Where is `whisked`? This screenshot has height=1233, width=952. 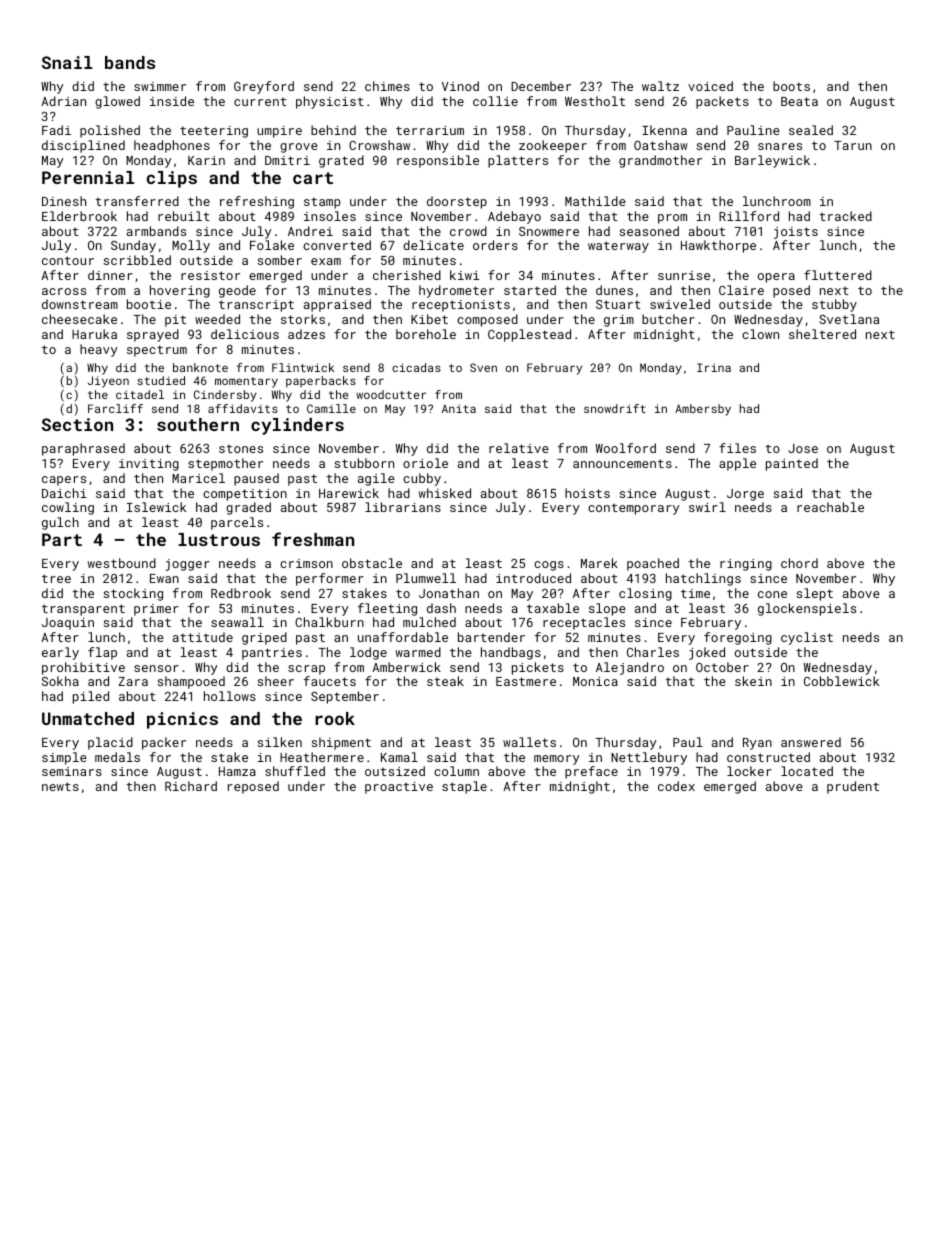
whisked is located at coordinates (444, 493).
